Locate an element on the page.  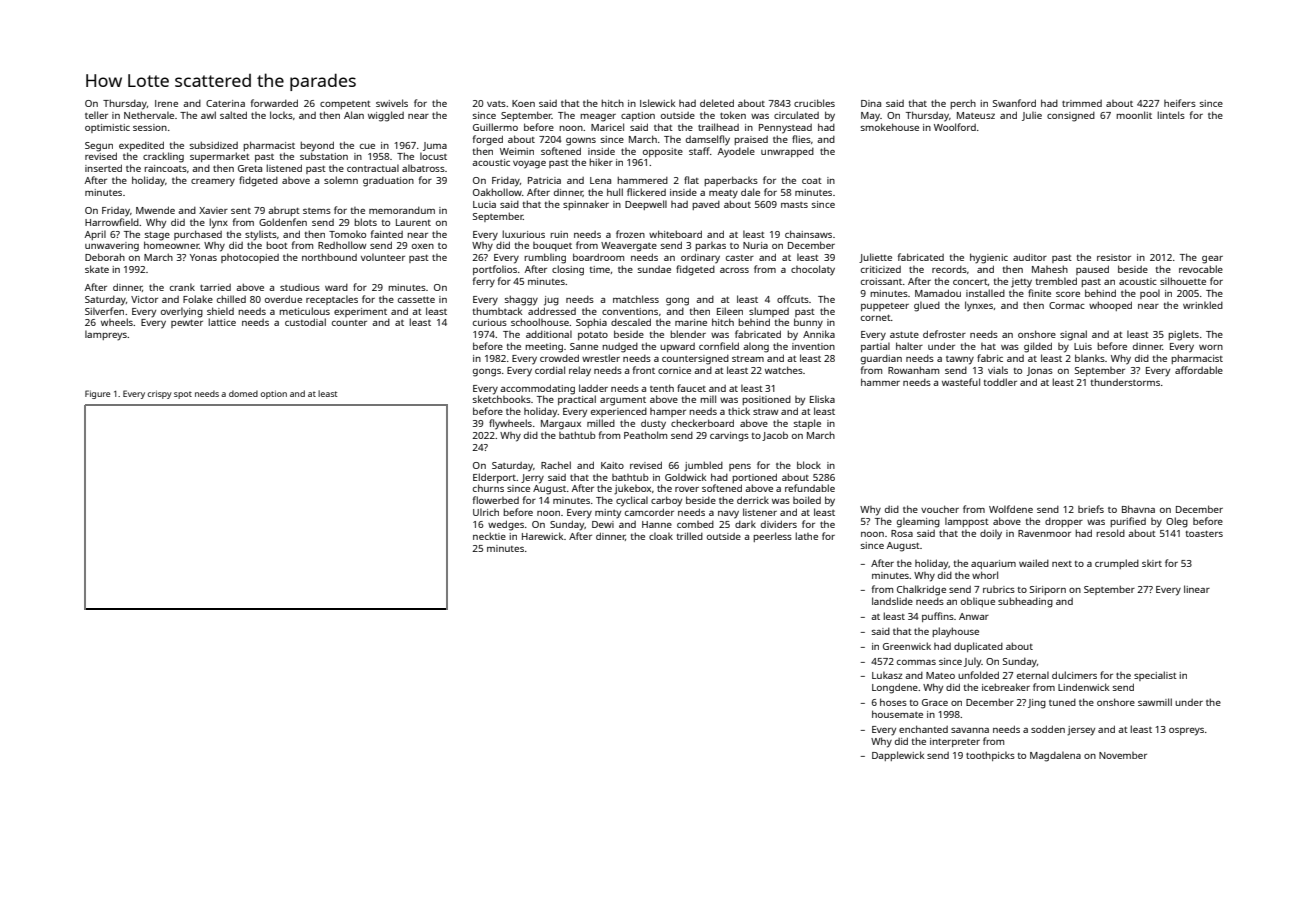
unfolded is located at coordinates (978, 675).
